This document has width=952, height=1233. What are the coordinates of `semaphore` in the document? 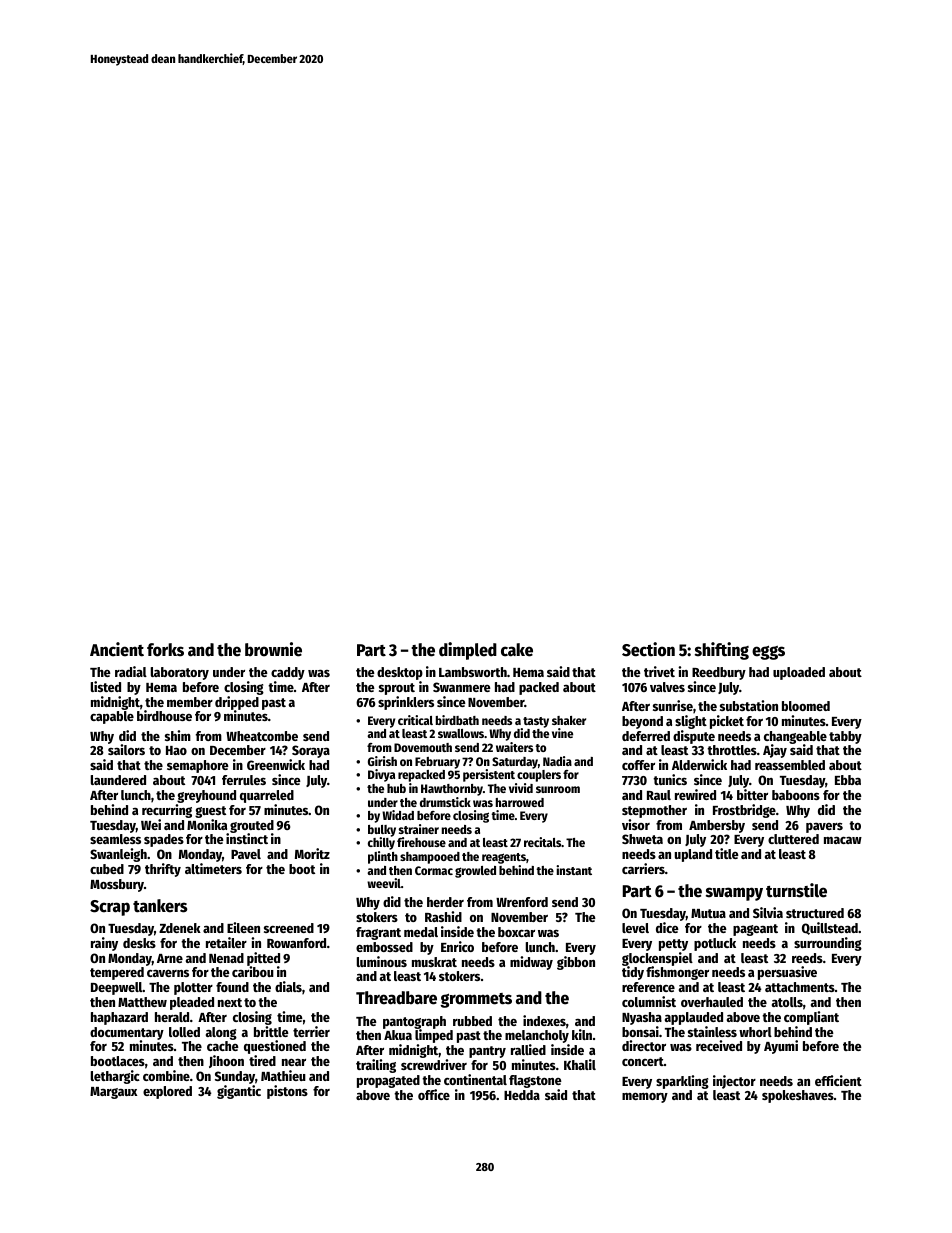 It's located at (198, 766).
